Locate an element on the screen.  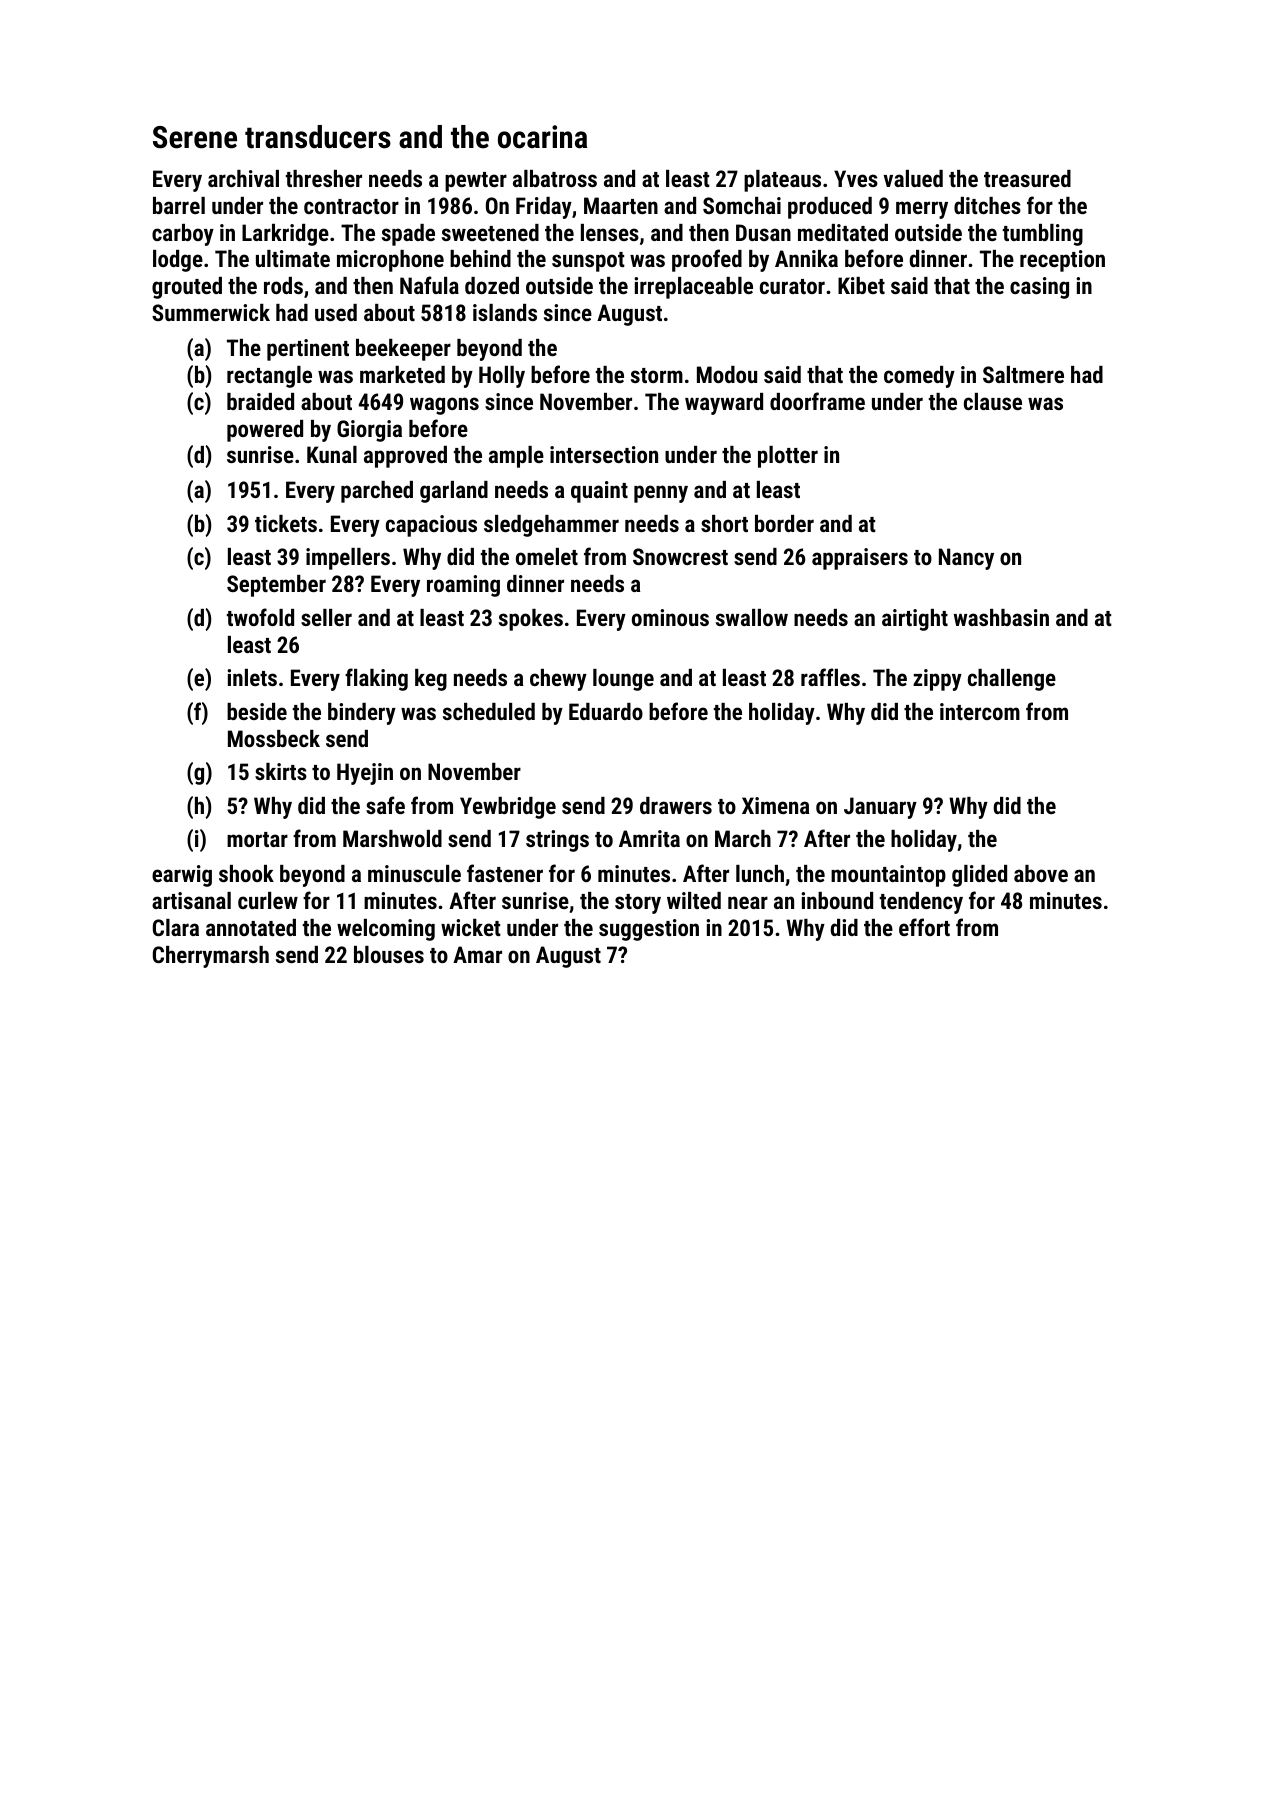
suggestion is located at coordinates (649, 930).
